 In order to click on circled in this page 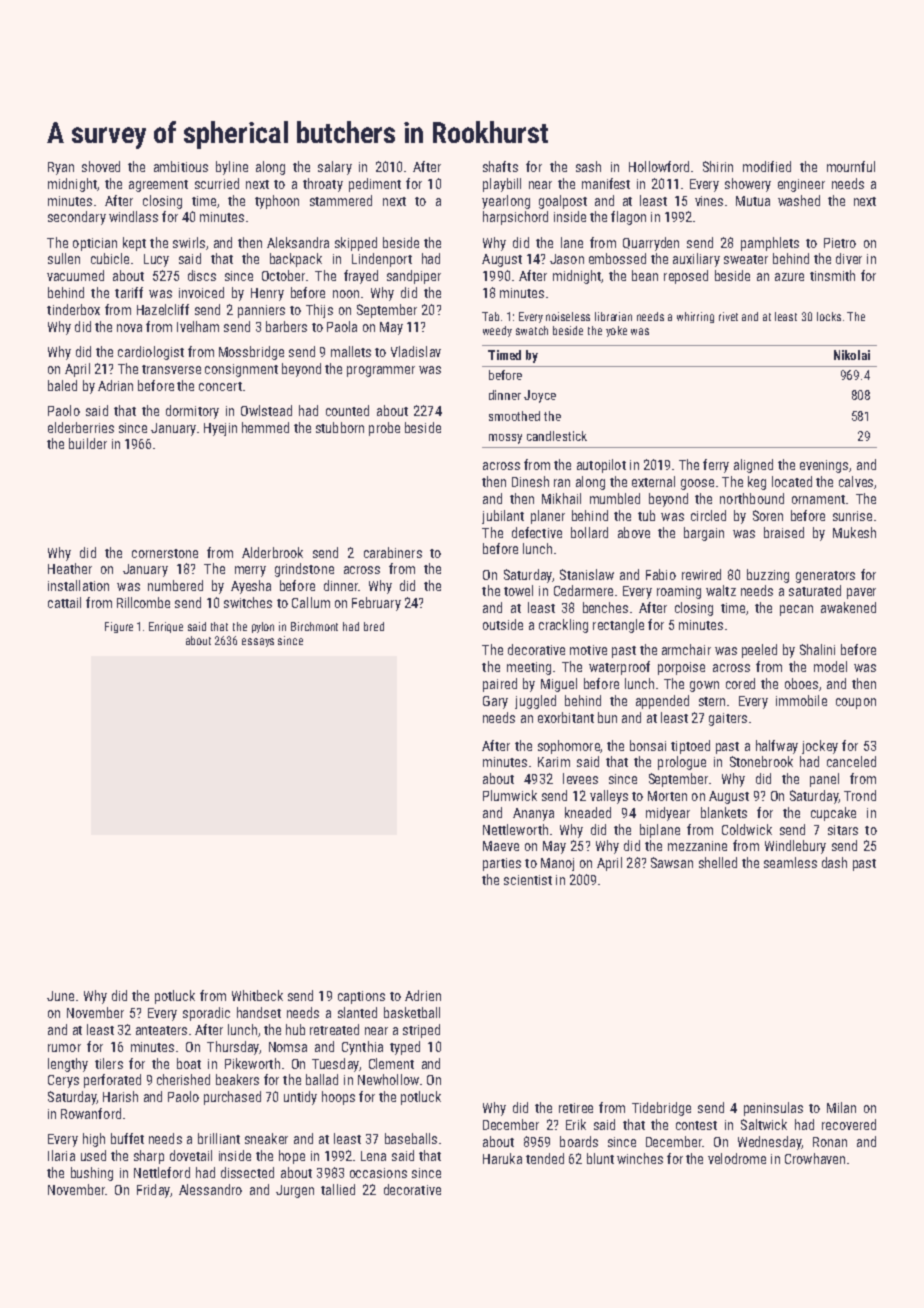, I will do `click(708, 515)`.
